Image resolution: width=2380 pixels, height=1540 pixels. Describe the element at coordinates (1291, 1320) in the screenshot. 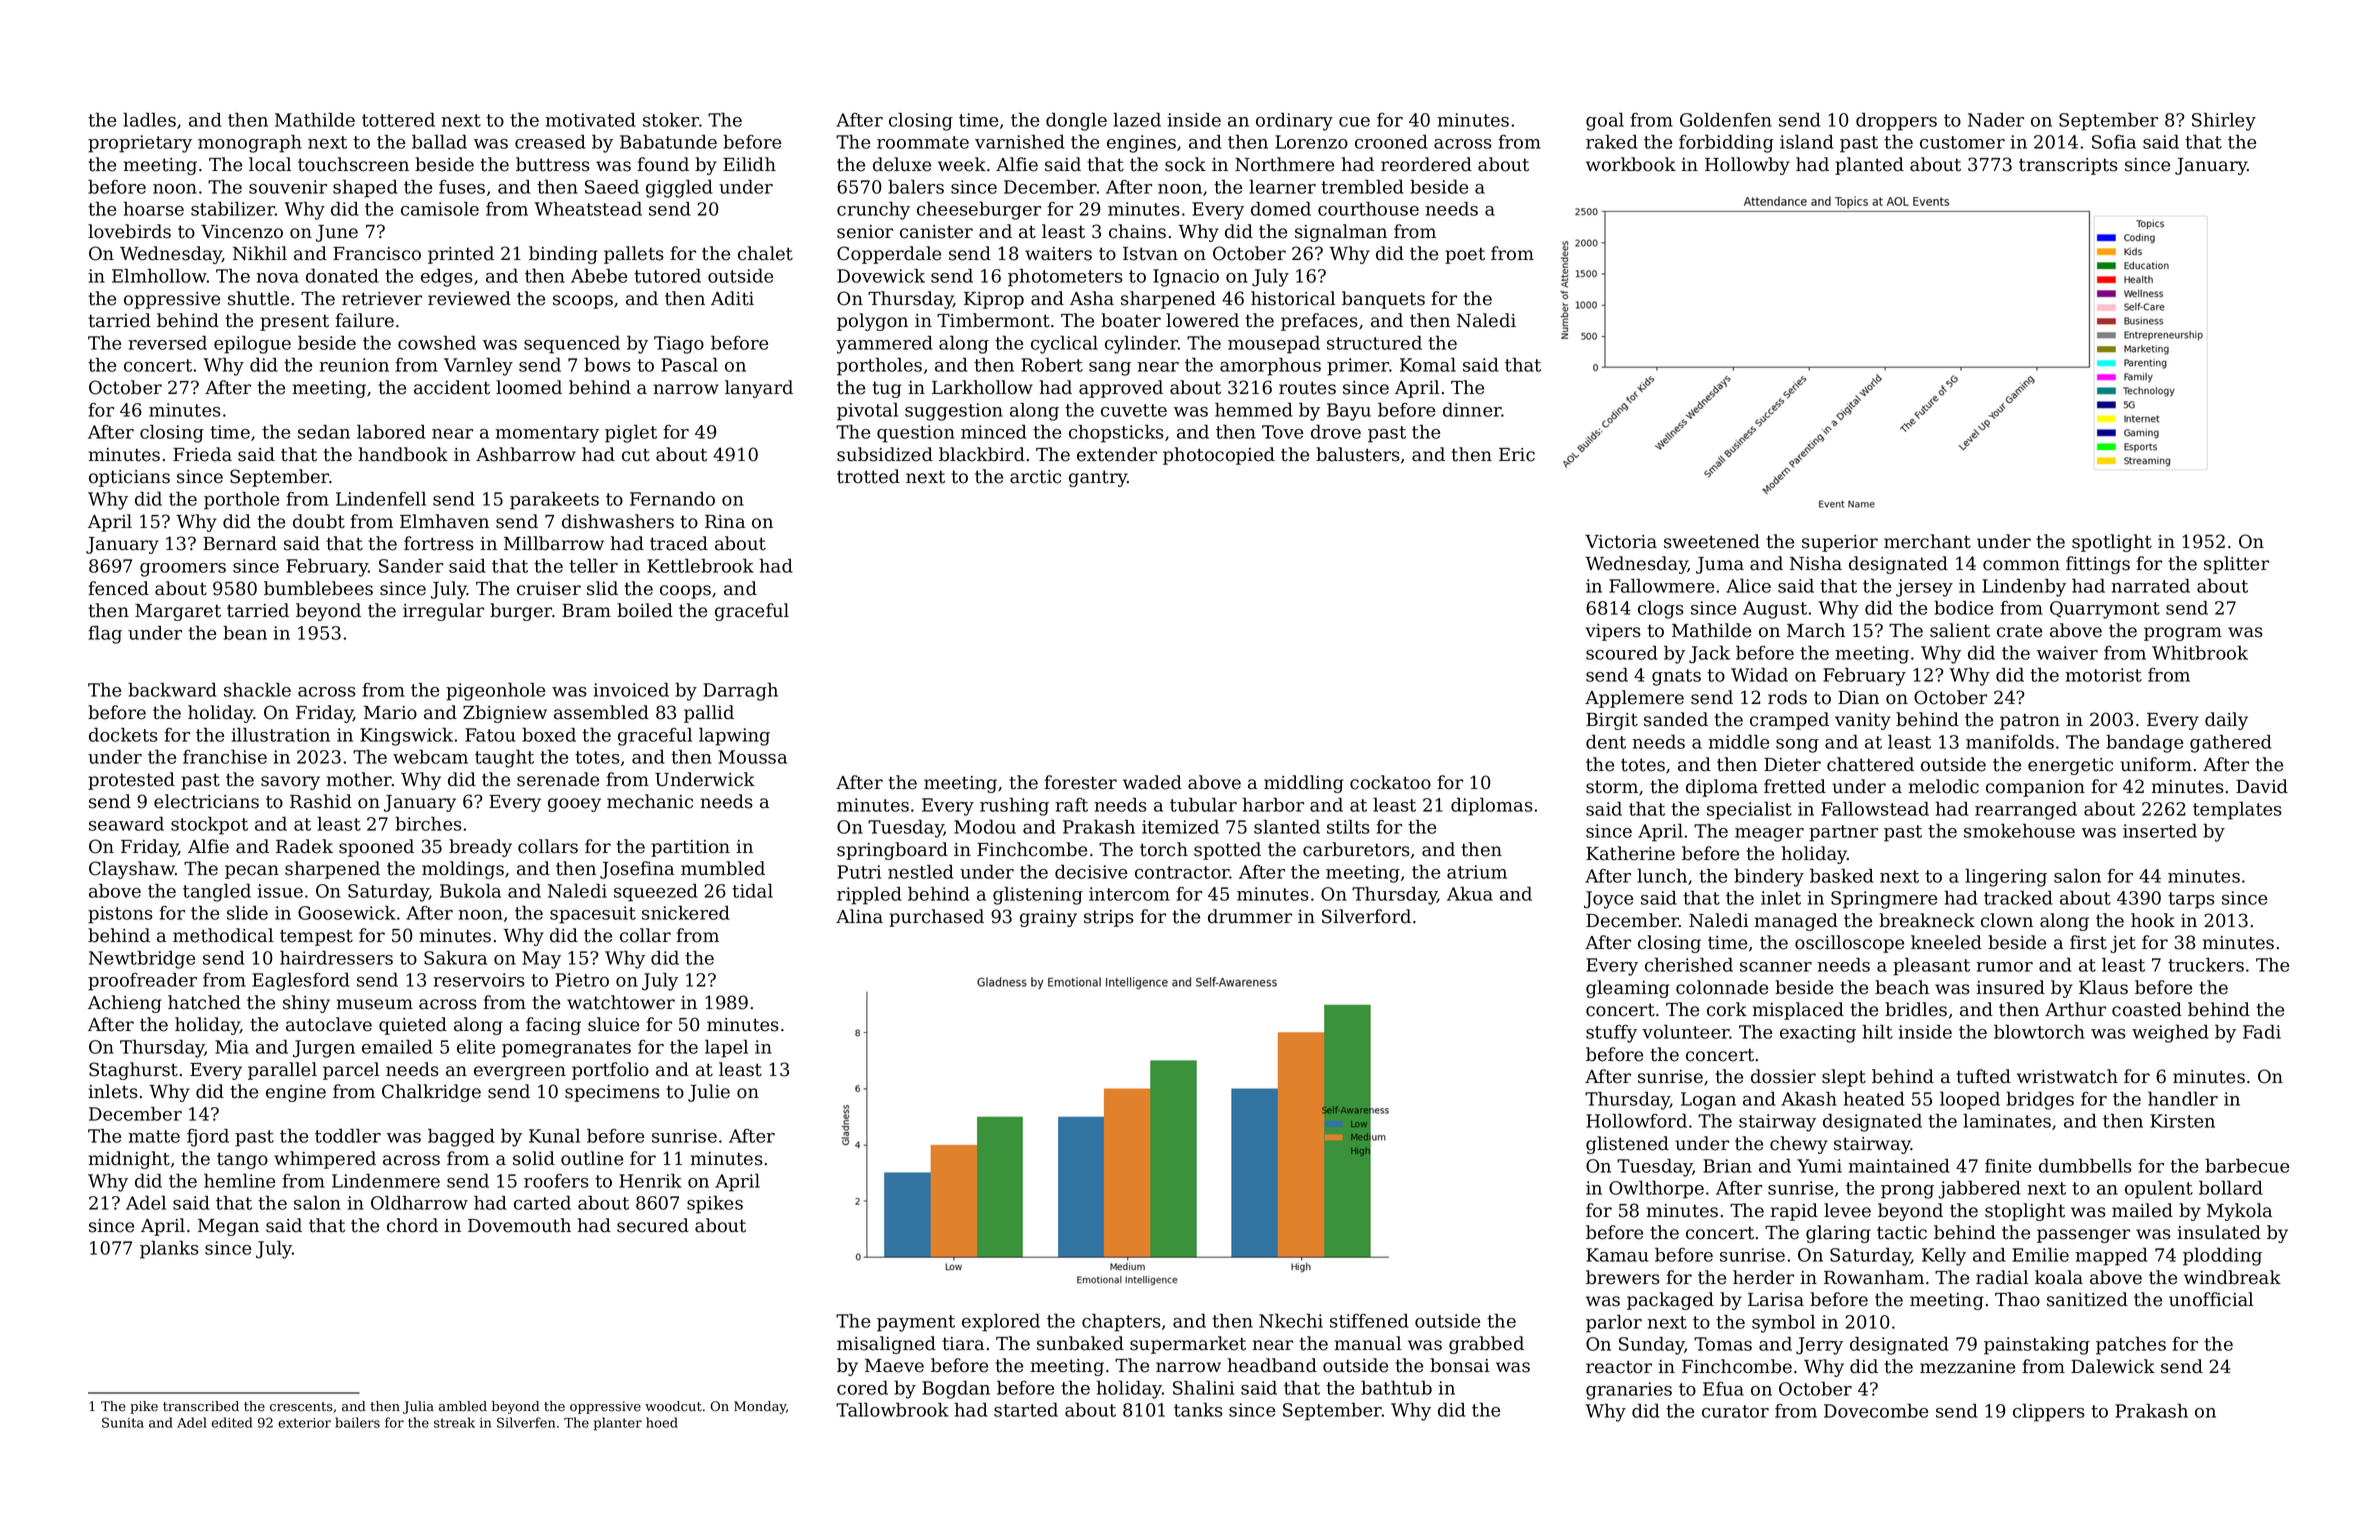

I see `Nkechi` at that location.
